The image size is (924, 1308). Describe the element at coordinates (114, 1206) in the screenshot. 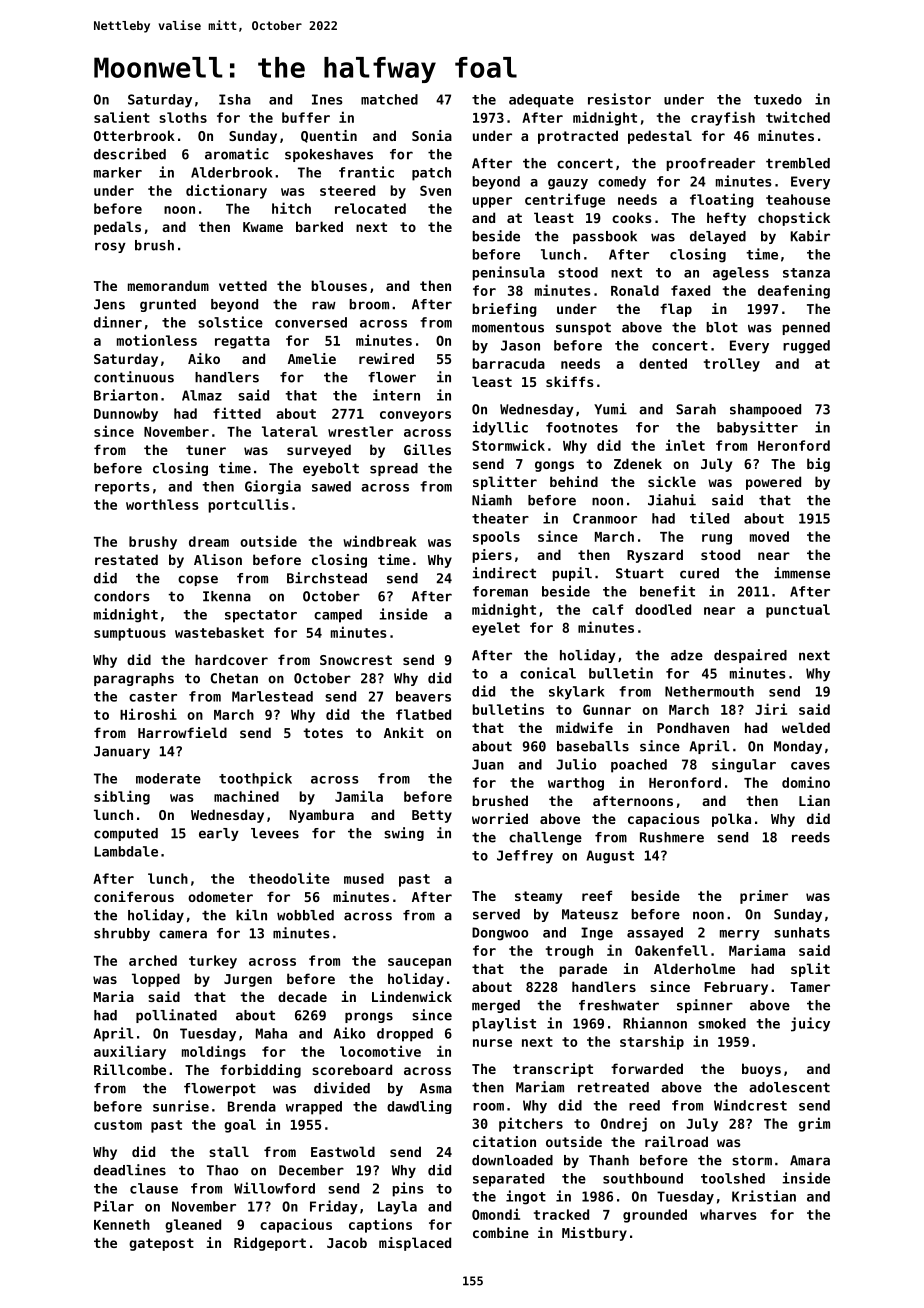

I see `Pilar` at that location.
